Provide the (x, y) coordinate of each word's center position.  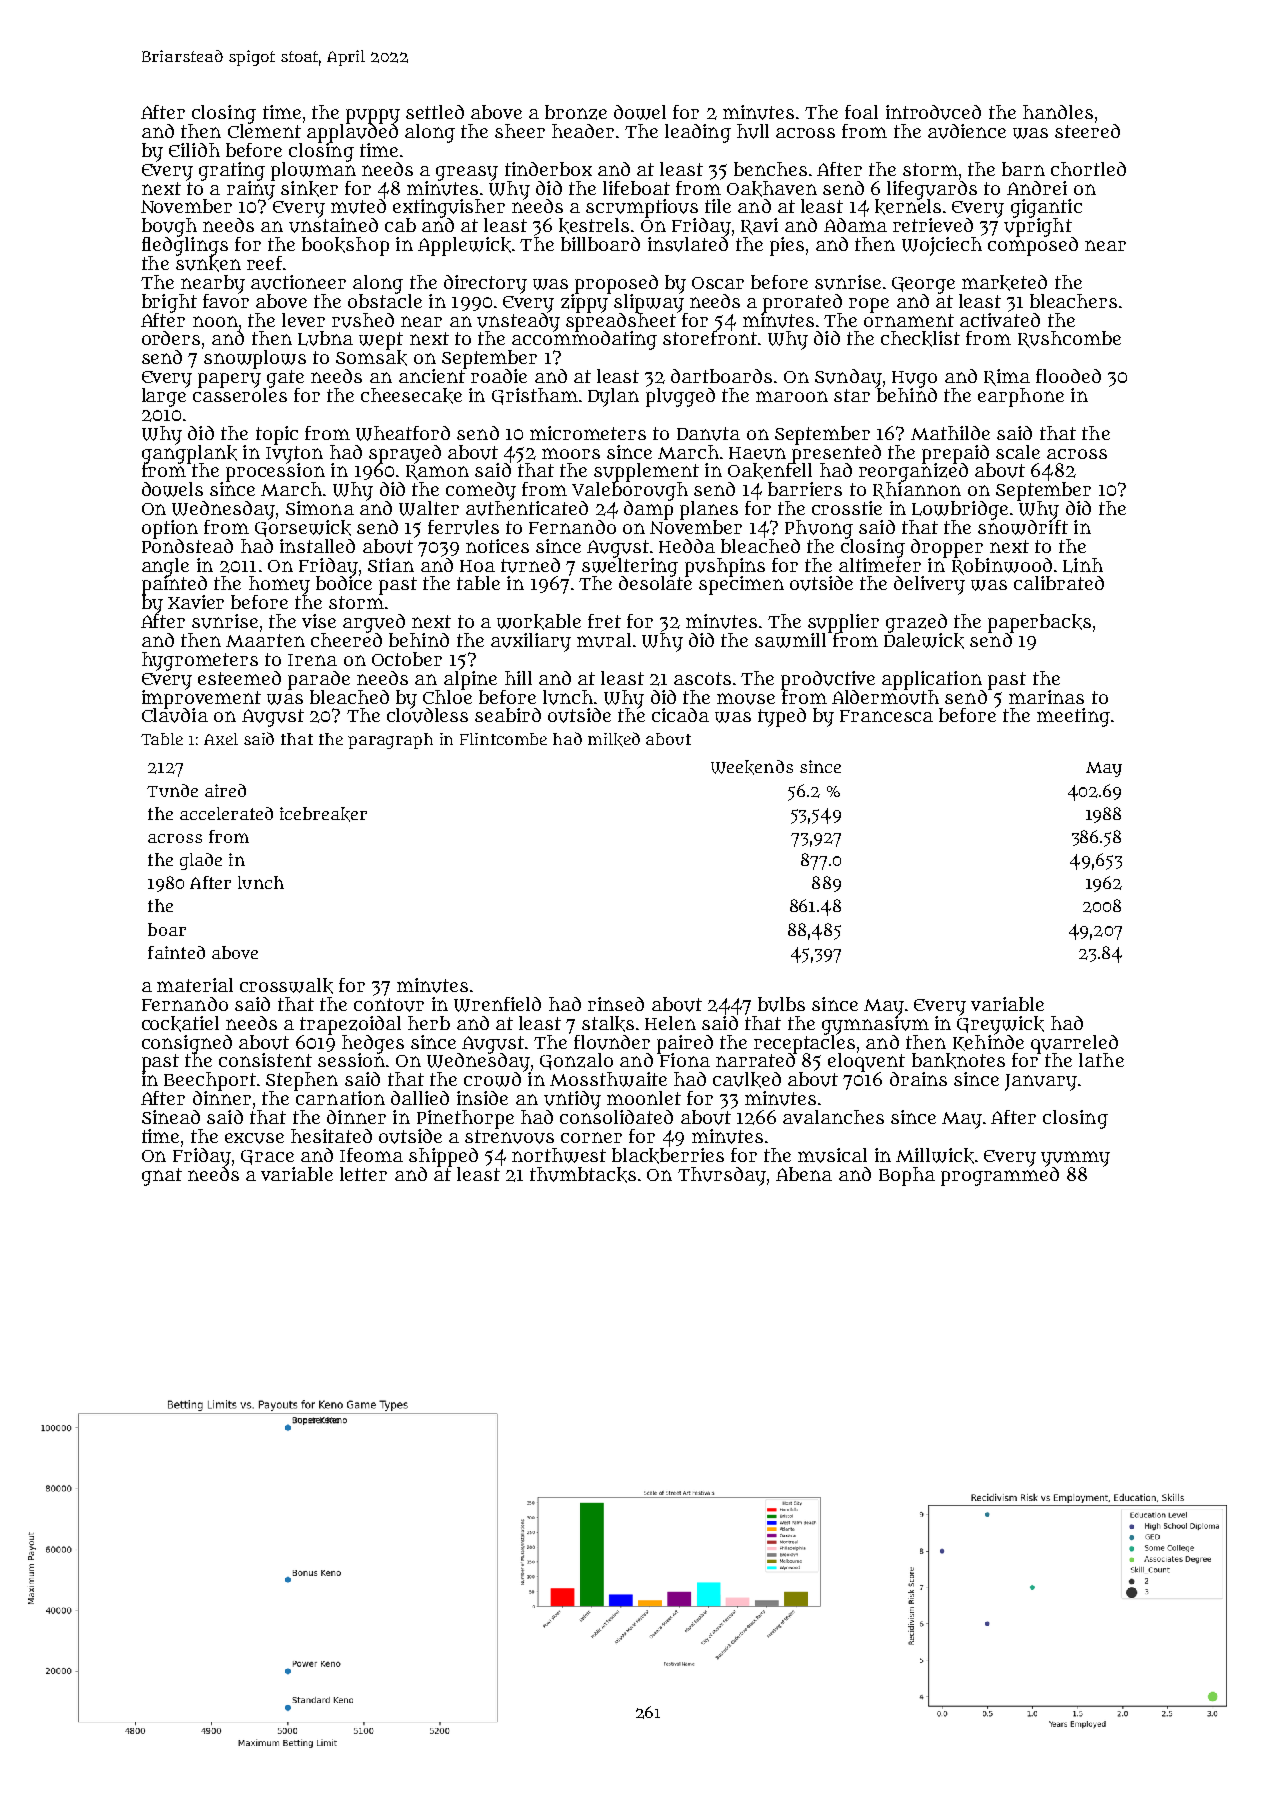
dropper (947, 548)
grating (232, 171)
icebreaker (323, 814)
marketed (1004, 283)
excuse (254, 1138)
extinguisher (449, 208)
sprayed (405, 454)
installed (317, 546)
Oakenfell (770, 471)
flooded (1068, 376)
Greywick (1000, 1025)
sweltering (630, 566)
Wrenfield (497, 1004)
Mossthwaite (608, 1079)
